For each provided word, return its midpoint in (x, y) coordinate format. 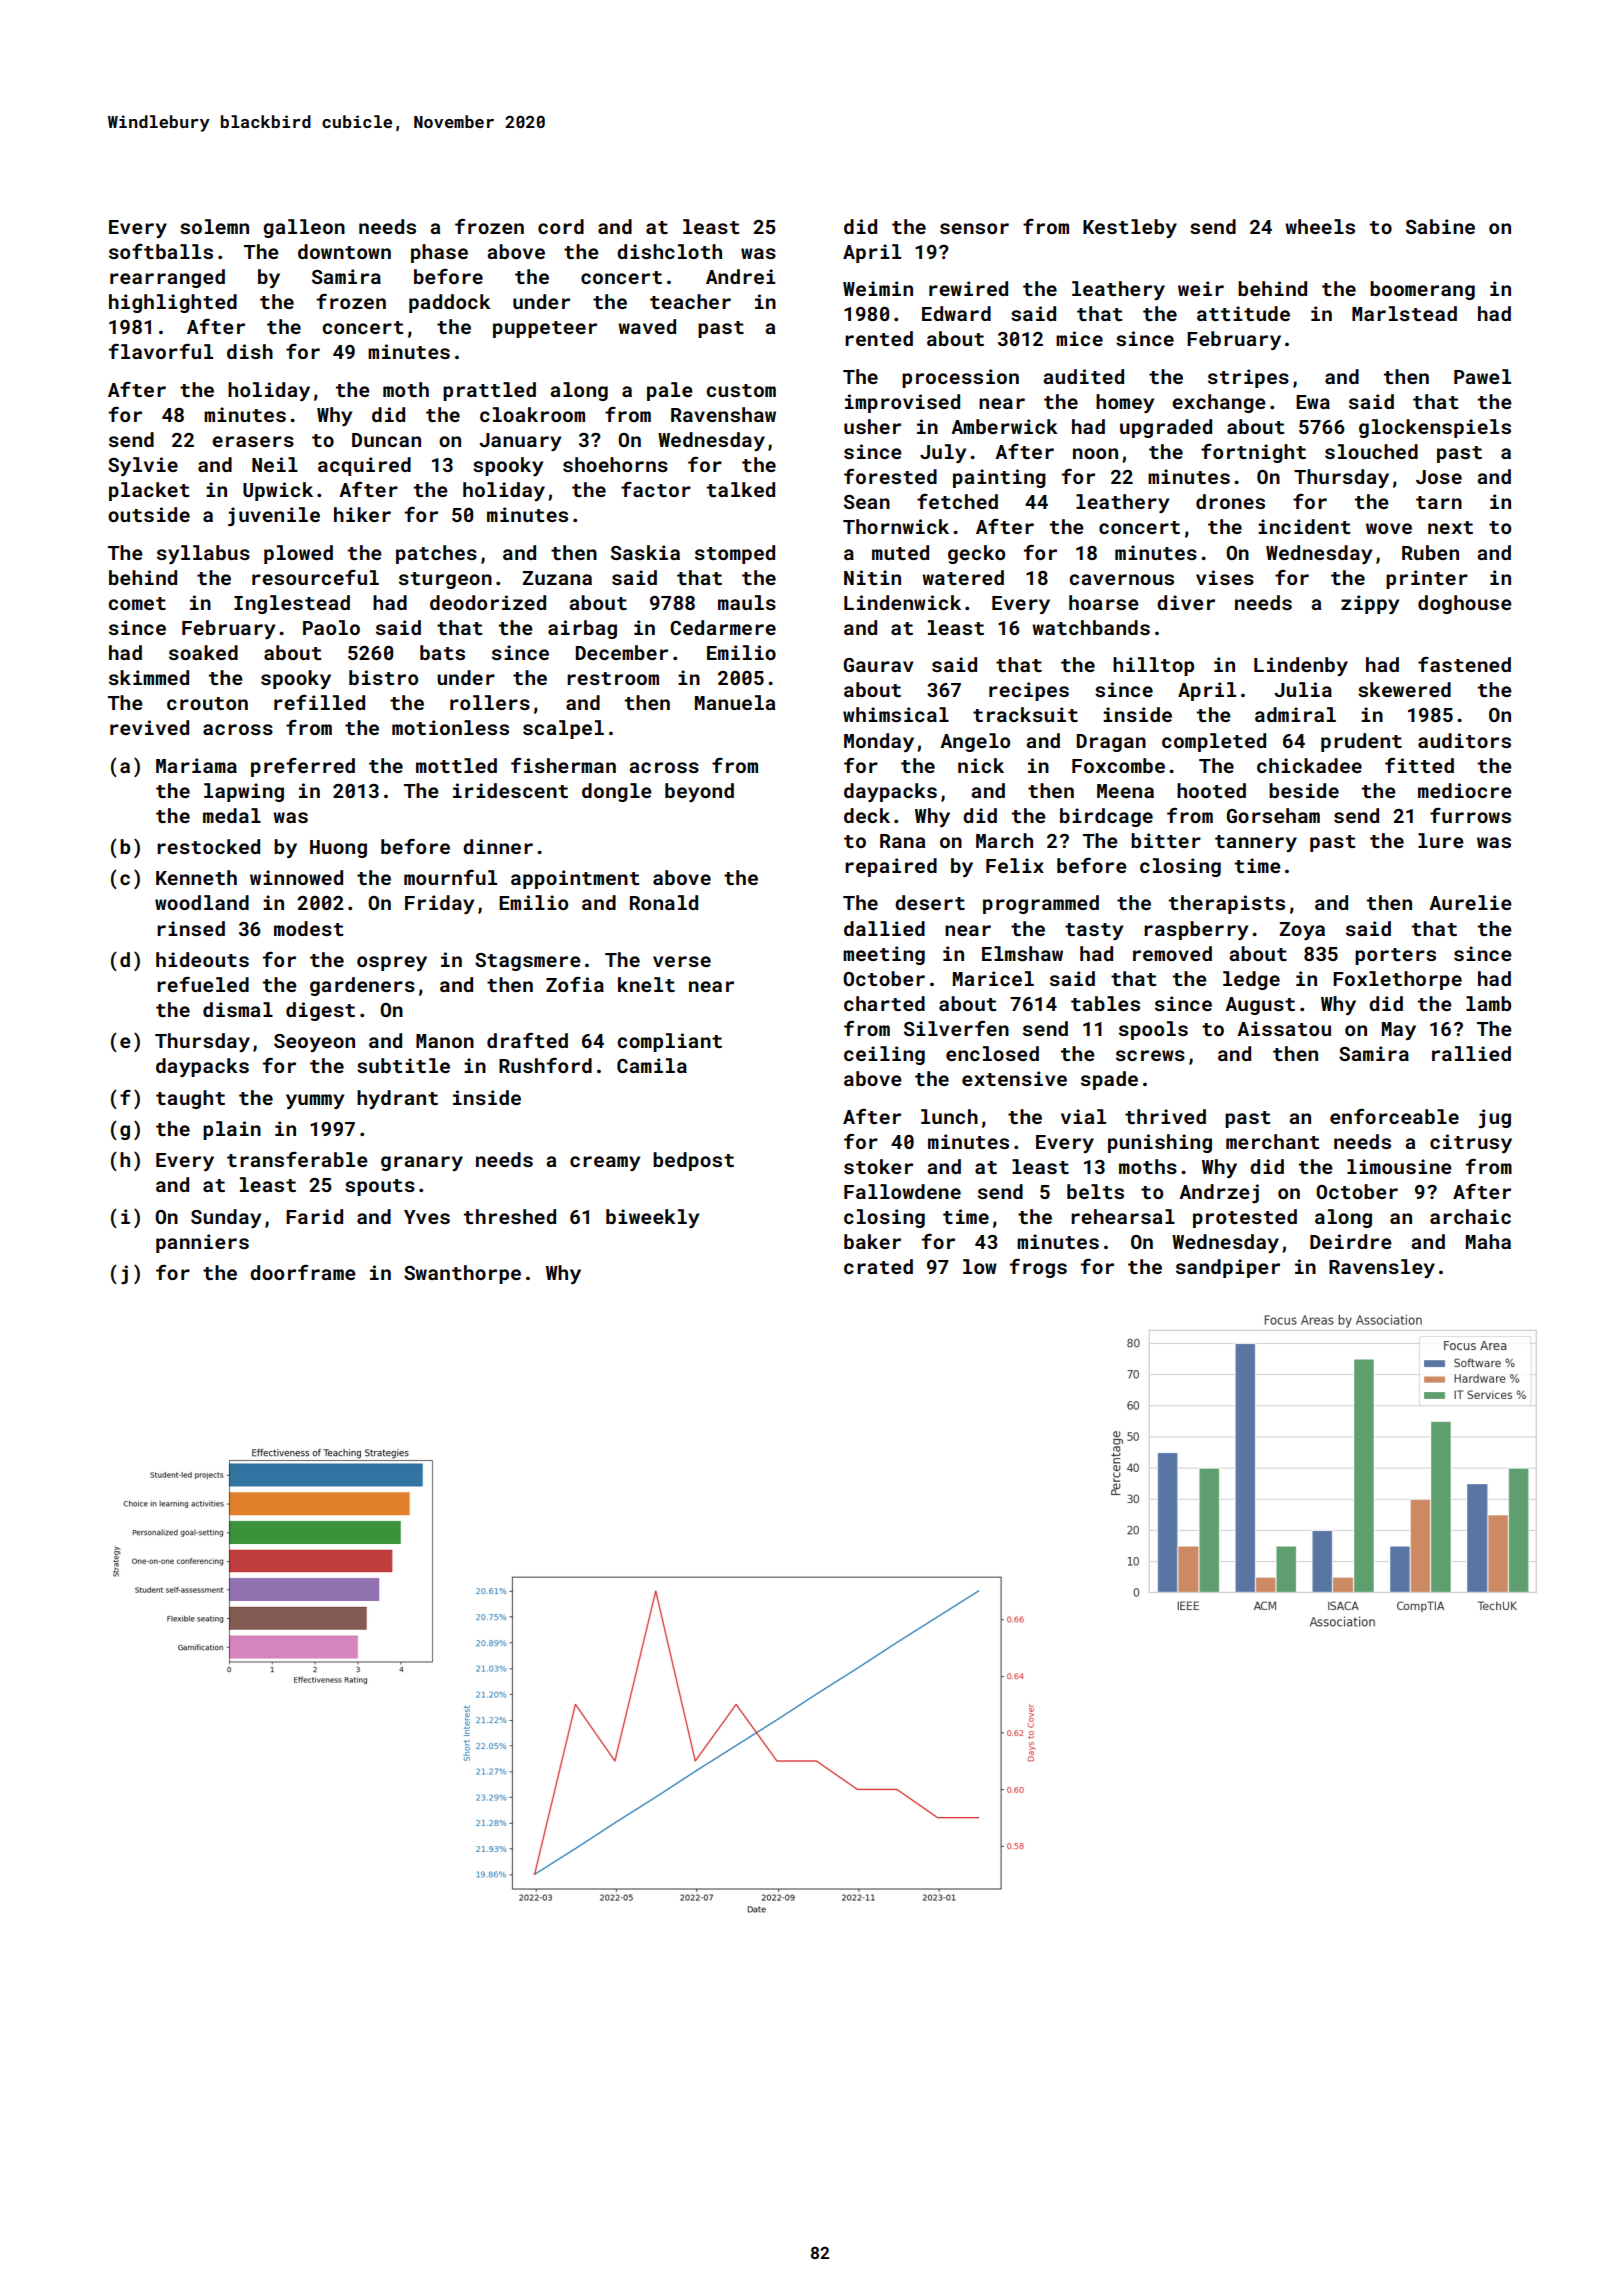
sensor (974, 228)
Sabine (1440, 226)
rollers (490, 702)
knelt (646, 984)
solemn (214, 226)
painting (999, 478)
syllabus (203, 554)
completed (1214, 742)
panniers (202, 1243)
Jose (1439, 477)
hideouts (202, 959)
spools (1153, 1030)
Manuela (735, 702)
